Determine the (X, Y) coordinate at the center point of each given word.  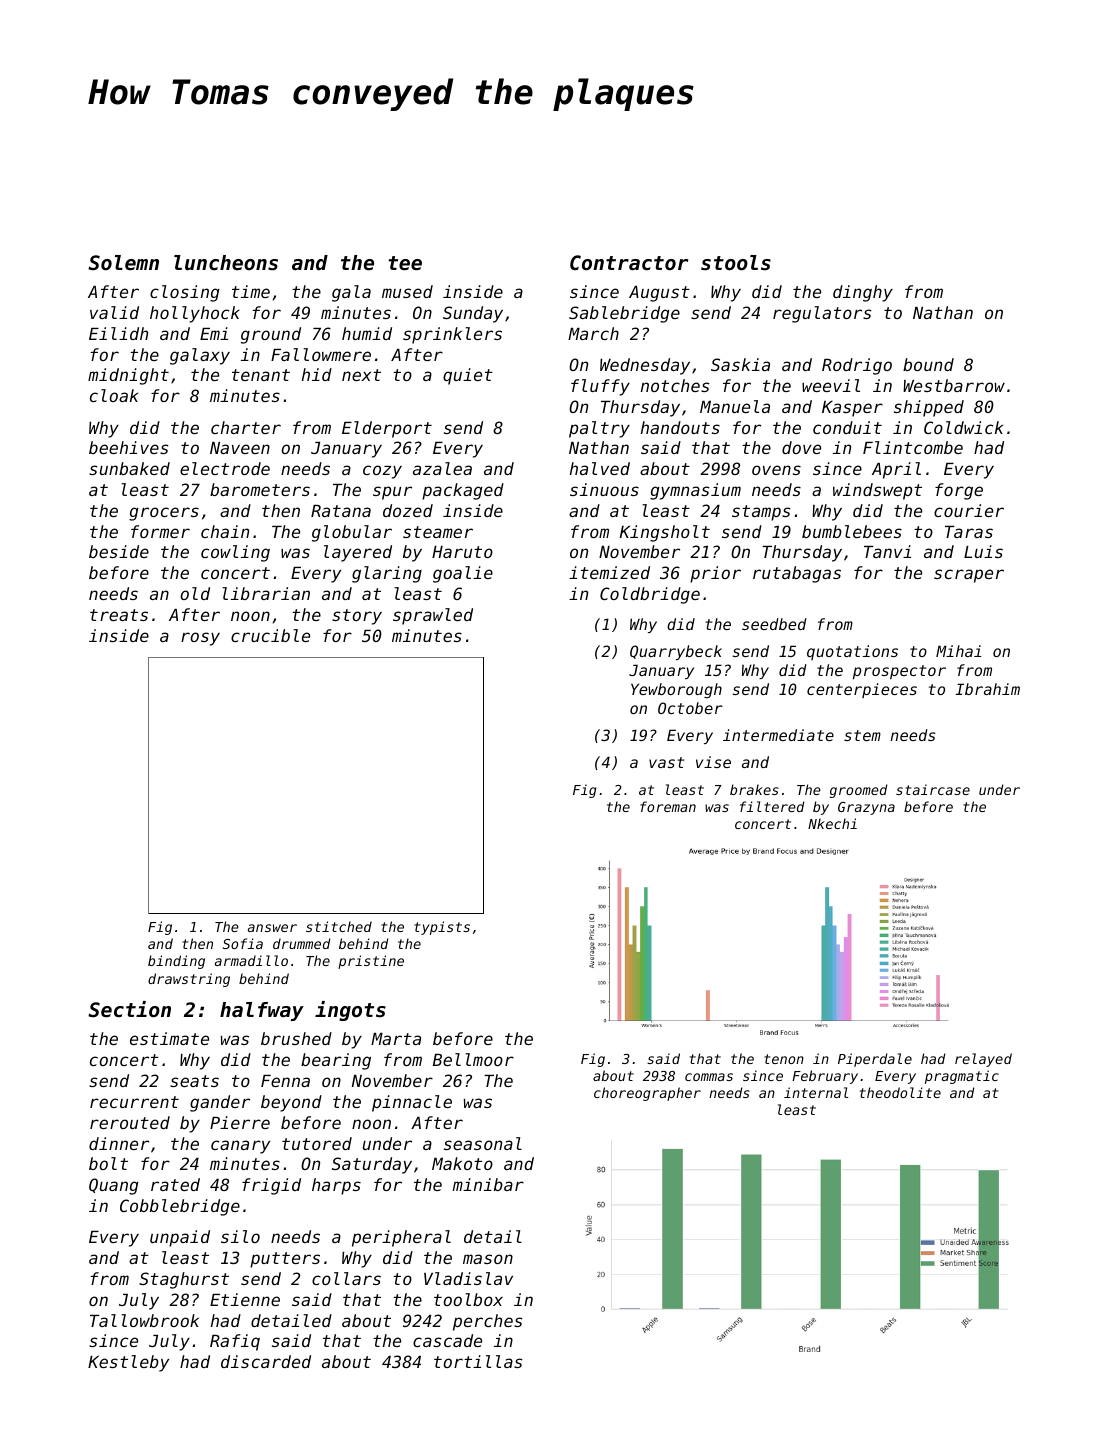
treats (119, 615)
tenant (261, 375)
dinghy (863, 293)
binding (176, 962)
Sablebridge (624, 314)
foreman (668, 806)
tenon (784, 1059)
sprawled (433, 616)
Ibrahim (988, 689)
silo (240, 1236)
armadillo (251, 960)
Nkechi (832, 823)
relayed (983, 1060)
